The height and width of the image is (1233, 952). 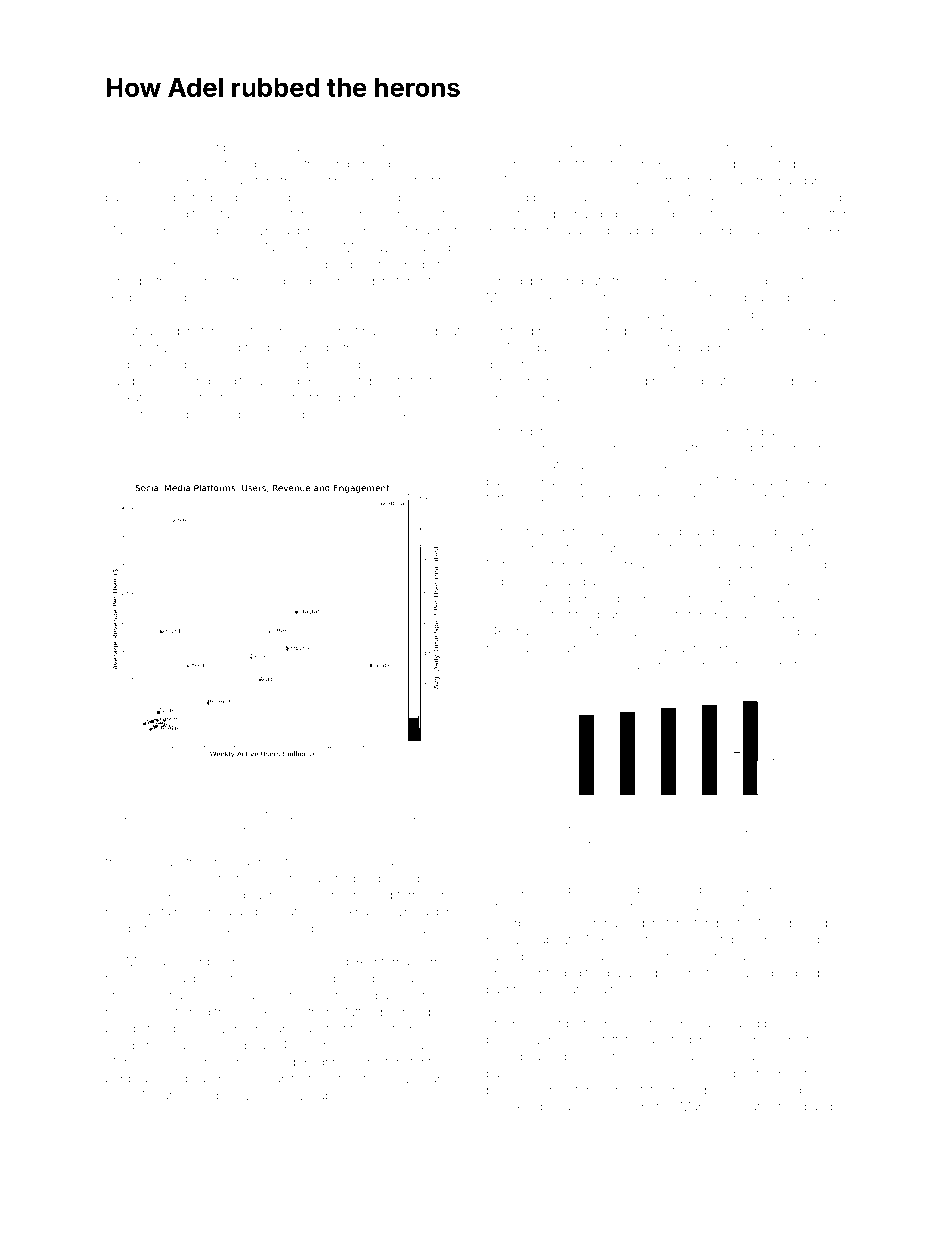 I want to click on Sylvie, so click(x=176, y=1063).
